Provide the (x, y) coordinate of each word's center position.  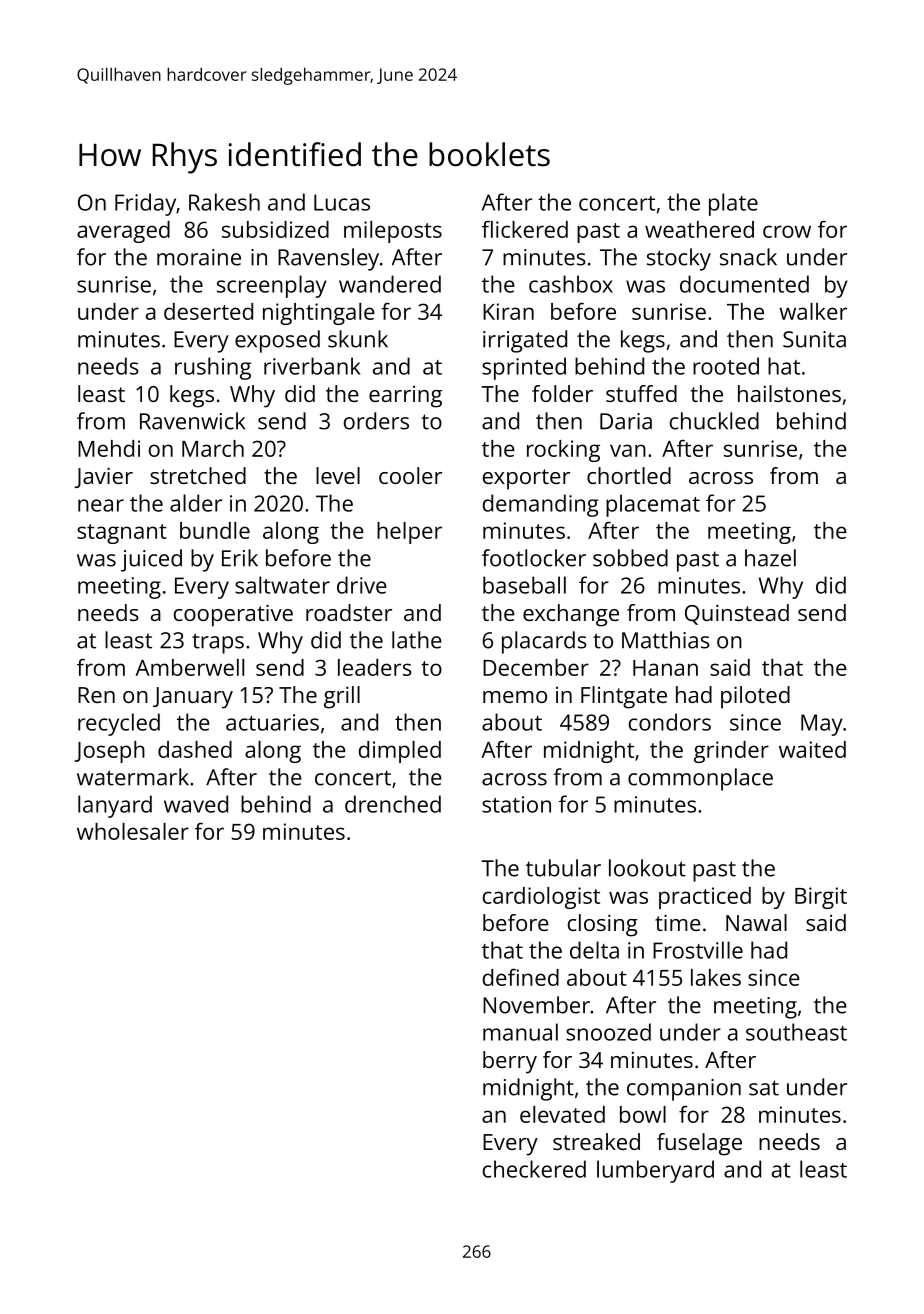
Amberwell (189, 667)
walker (813, 311)
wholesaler (133, 831)
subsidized (275, 229)
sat (764, 1088)
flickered (525, 229)
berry (510, 1062)
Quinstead (737, 614)
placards (544, 642)
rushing (213, 368)
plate (733, 204)
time (678, 922)
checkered (534, 1169)
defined (521, 977)
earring (405, 397)
